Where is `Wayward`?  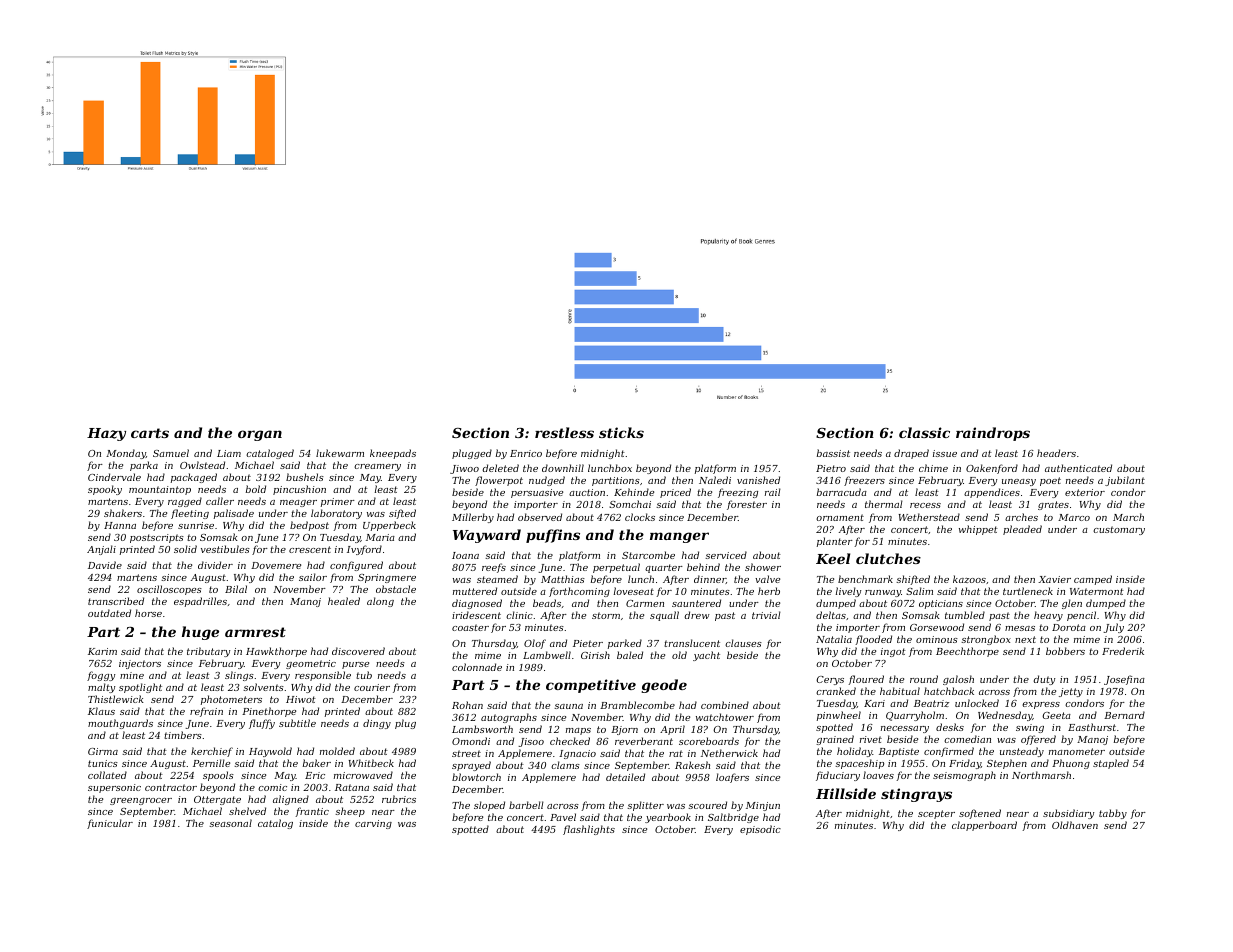 Wayward is located at coordinates (487, 536).
